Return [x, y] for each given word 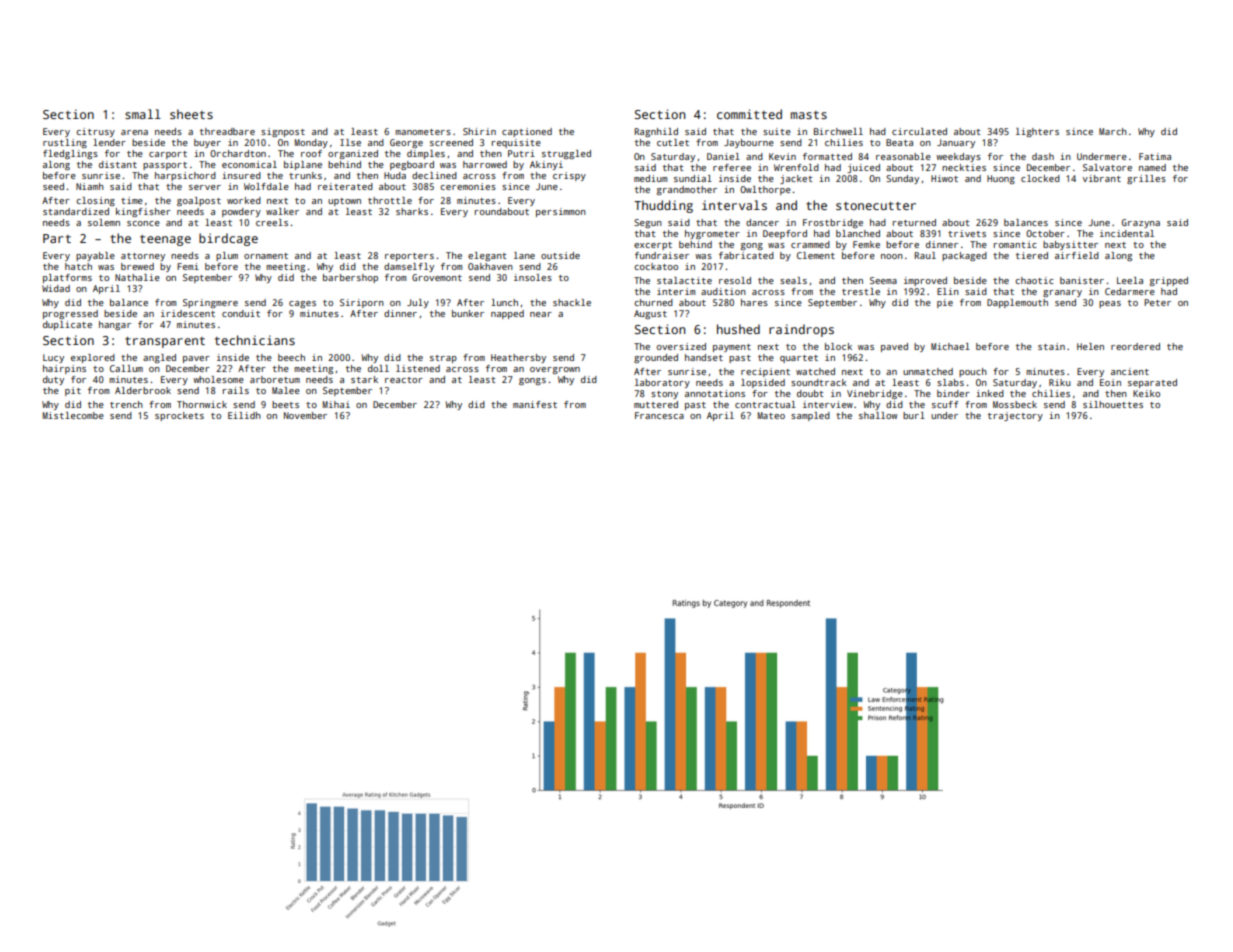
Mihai [336, 404]
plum [227, 256]
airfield [1077, 255]
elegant [487, 256]
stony [664, 395]
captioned [527, 132]
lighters [1037, 132]
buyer [207, 143]
